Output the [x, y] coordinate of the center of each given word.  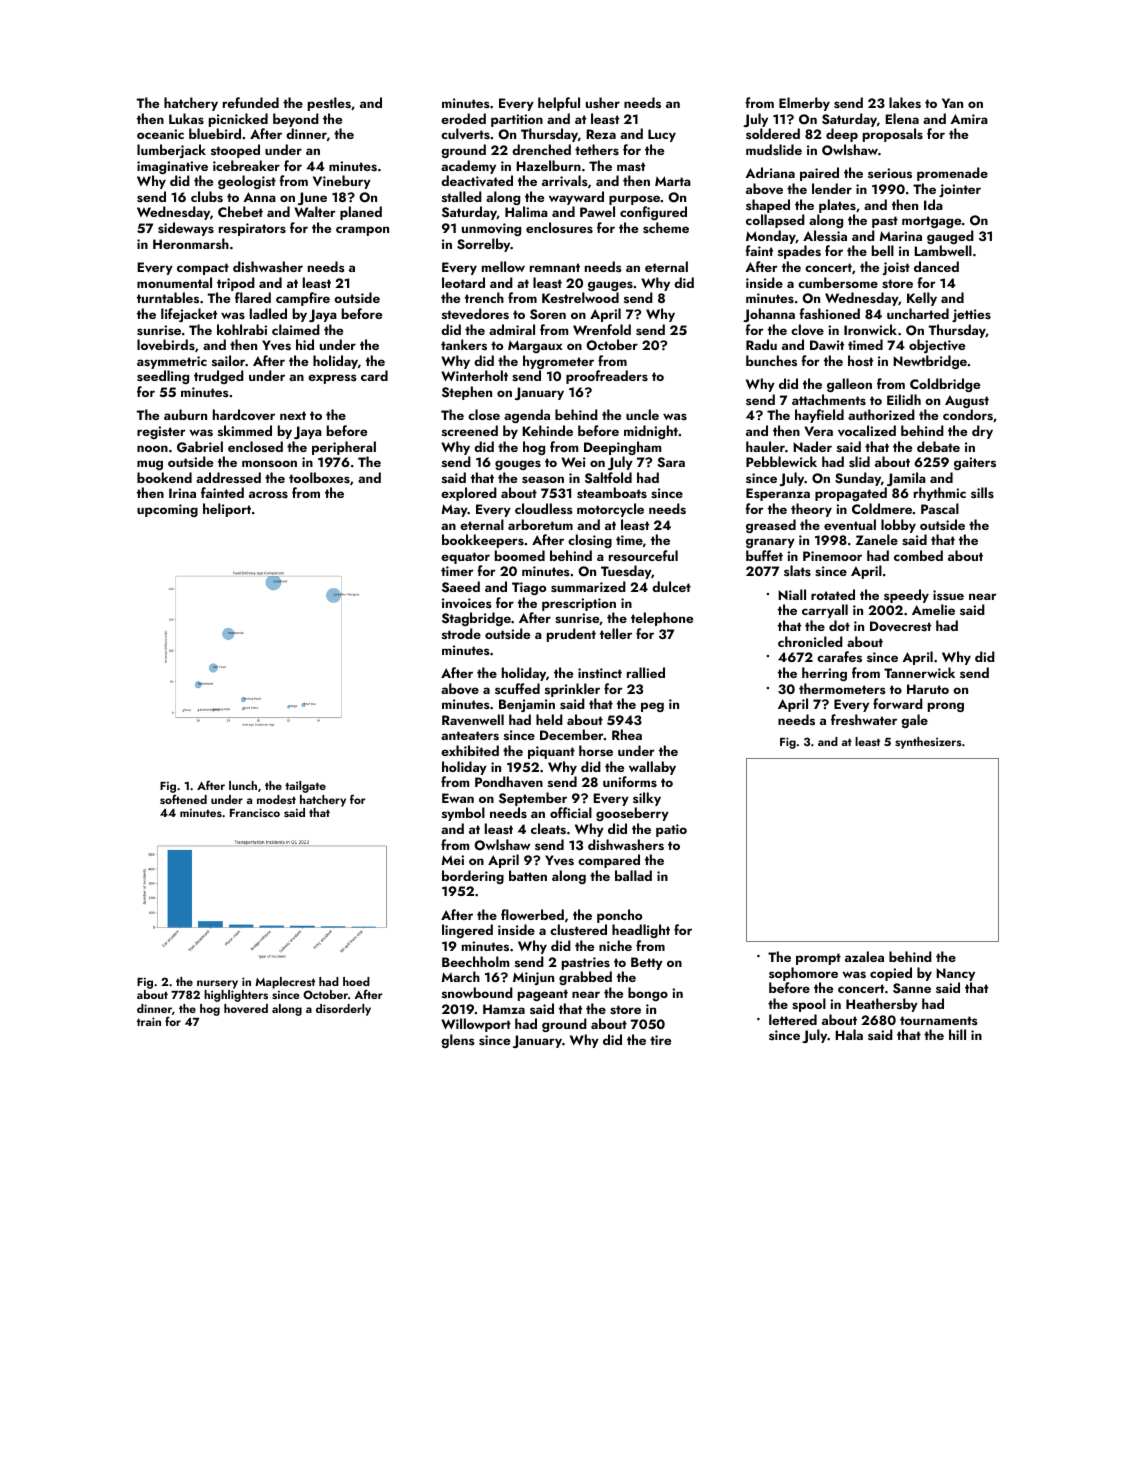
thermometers [842, 688]
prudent [571, 635]
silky [647, 799]
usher [603, 102]
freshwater [864, 719]
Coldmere [882, 508]
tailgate [305, 787]
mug [150, 465]
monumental [174, 282]
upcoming [167, 510]
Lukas [186, 118]
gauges [610, 286]
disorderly [343, 1010]
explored [469, 494]
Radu [761, 344]
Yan [952, 103]
